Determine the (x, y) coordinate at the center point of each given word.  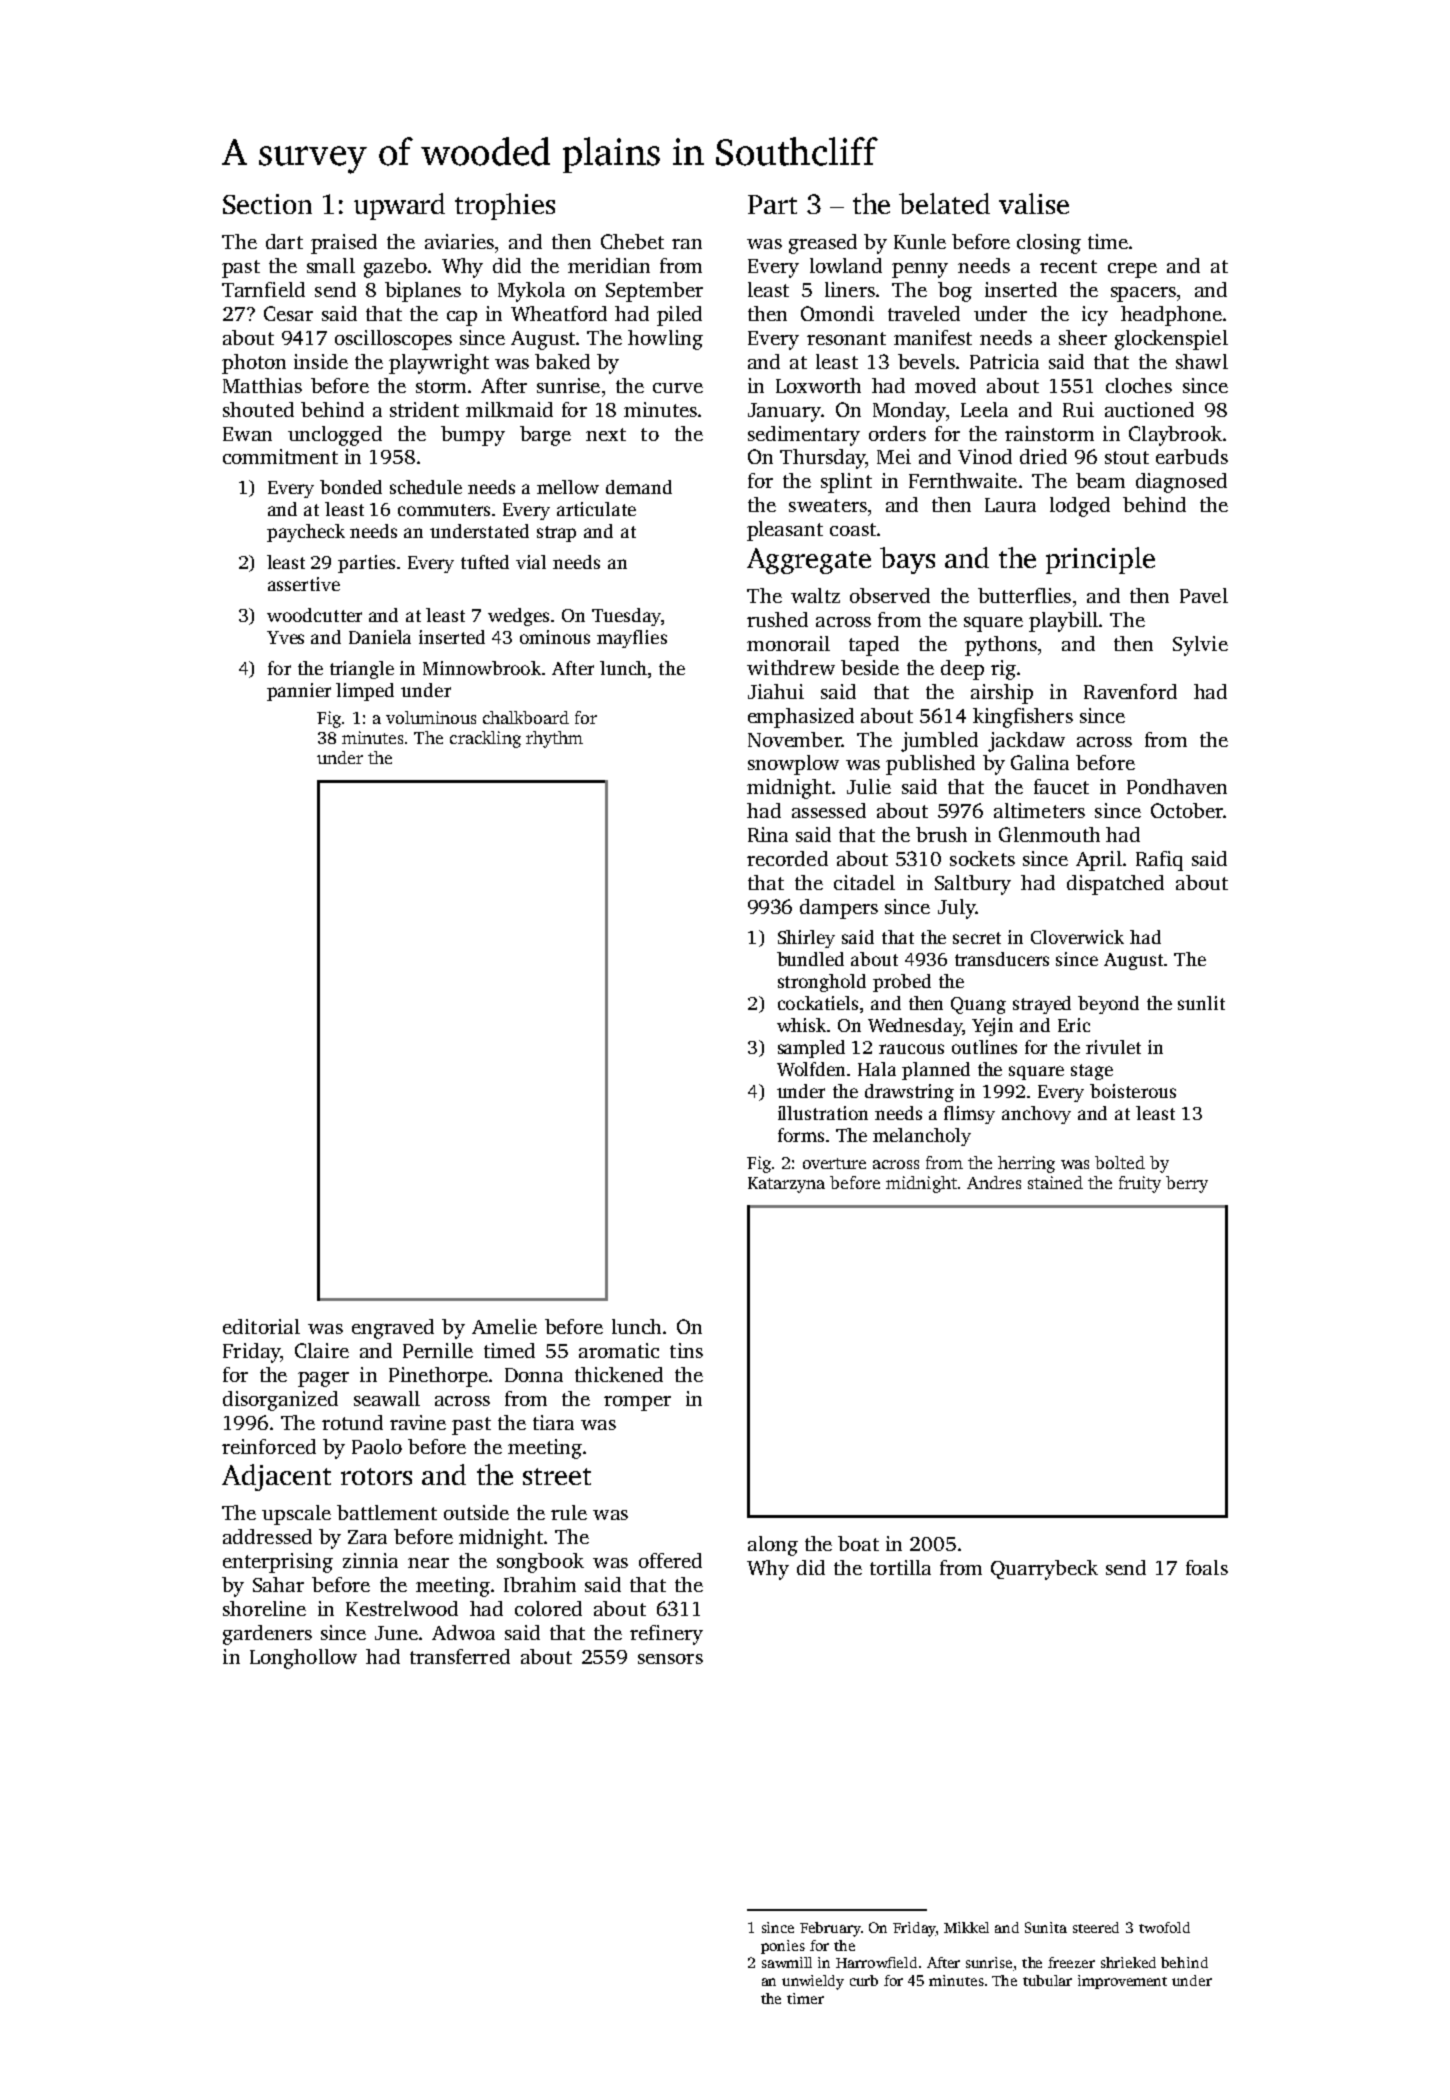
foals (1207, 1567)
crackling (485, 739)
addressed (267, 1536)
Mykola (531, 292)
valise (1034, 203)
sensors (670, 1659)
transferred (460, 1656)
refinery (666, 1635)
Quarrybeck (1044, 1570)
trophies (505, 206)
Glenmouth (1049, 834)
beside (870, 667)
